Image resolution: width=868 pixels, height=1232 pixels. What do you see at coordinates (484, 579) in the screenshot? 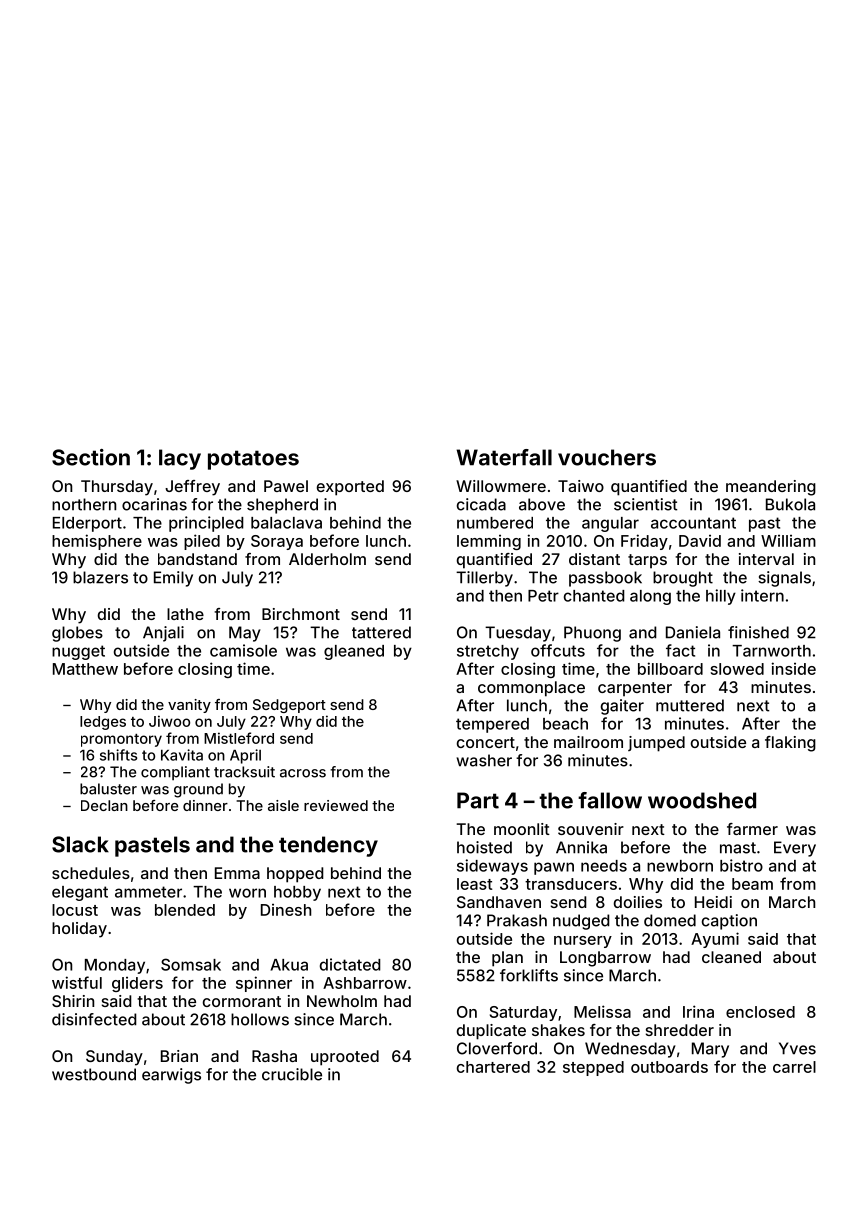
I see `Tillerby` at bounding box center [484, 579].
